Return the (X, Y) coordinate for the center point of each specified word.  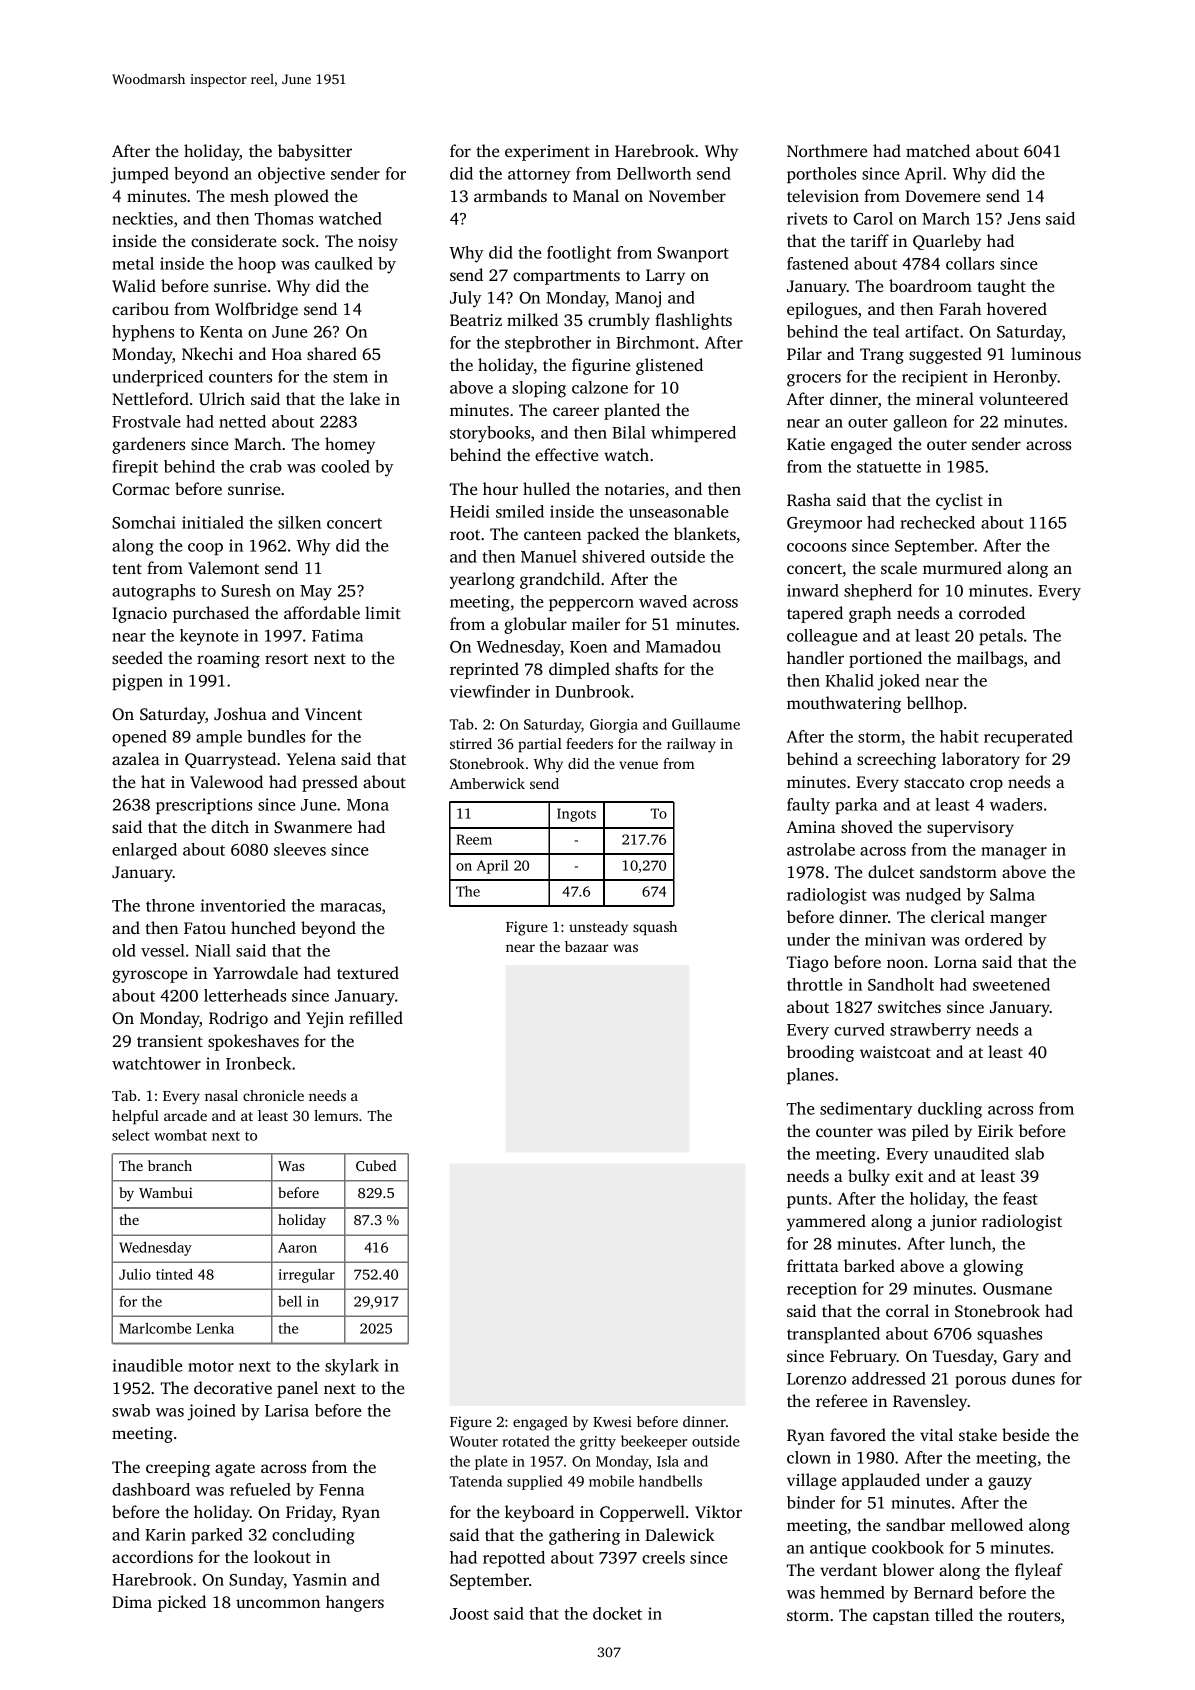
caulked (344, 263)
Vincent (333, 714)
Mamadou (683, 646)
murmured (962, 567)
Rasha (809, 499)
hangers (355, 1603)
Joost (469, 1614)
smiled (520, 511)
